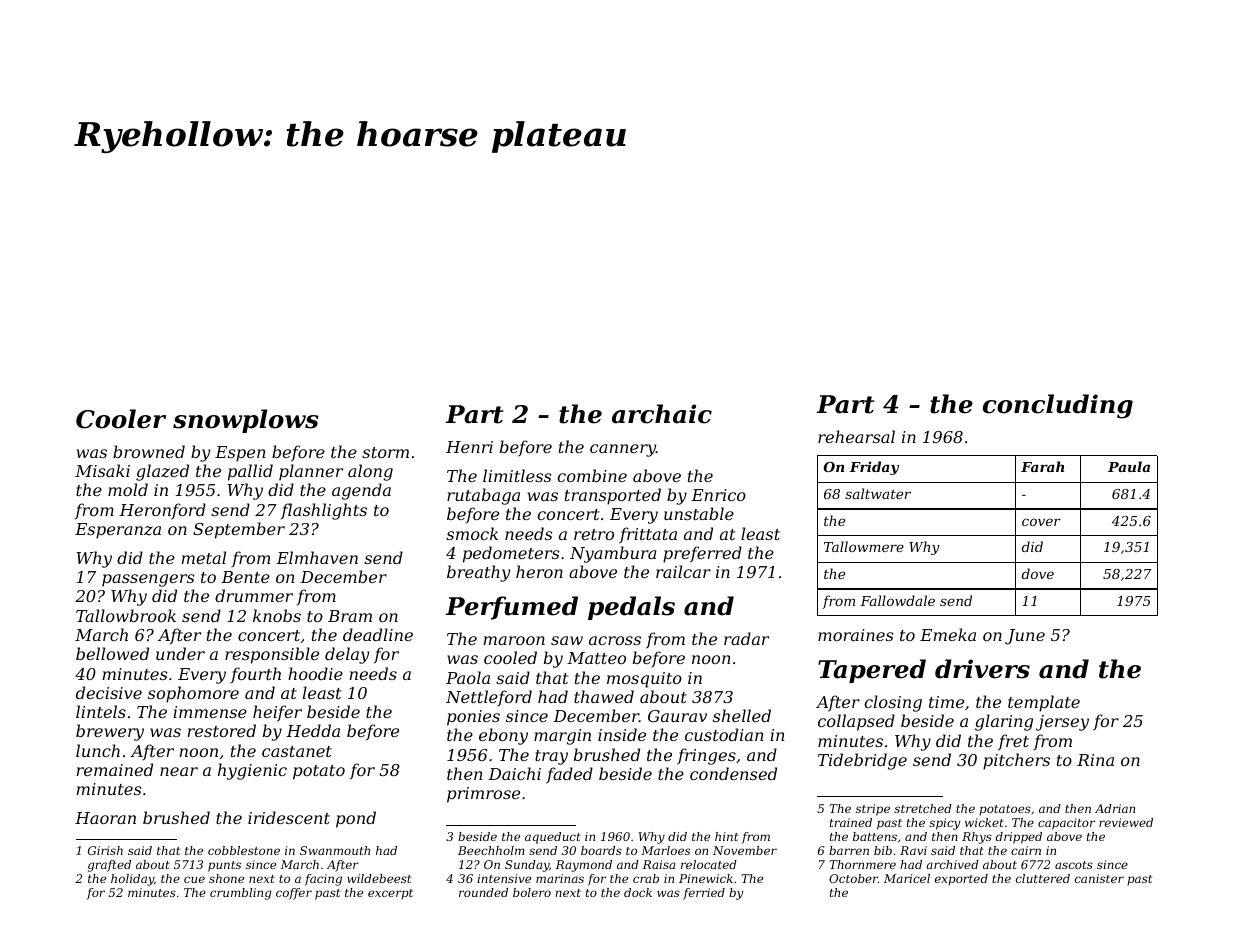 This screenshot has width=1233, height=952. What do you see at coordinates (553, 838) in the screenshot?
I see `aqueduct` at bounding box center [553, 838].
